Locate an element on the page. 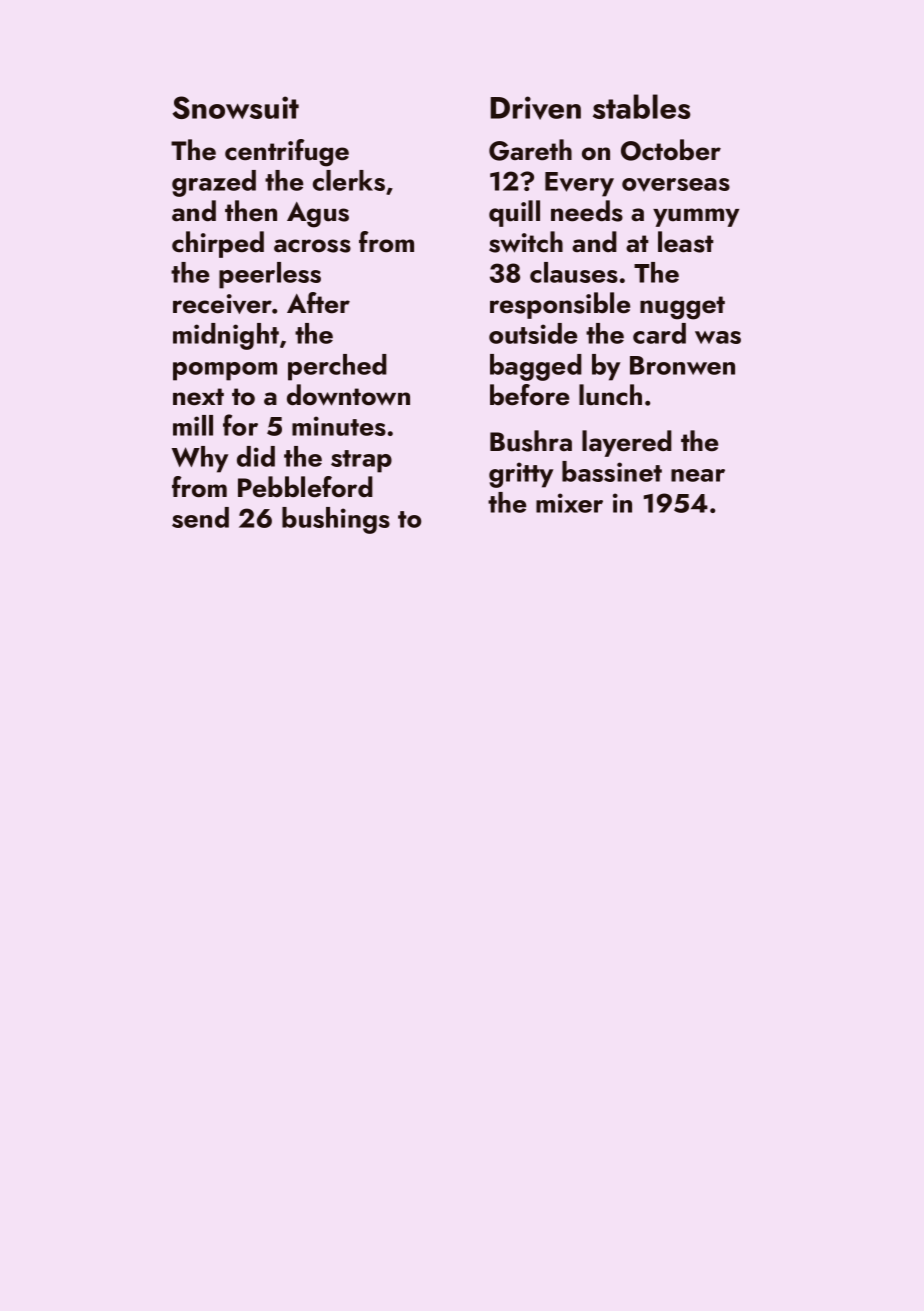  responsible is located at coordinates (560, 305).
